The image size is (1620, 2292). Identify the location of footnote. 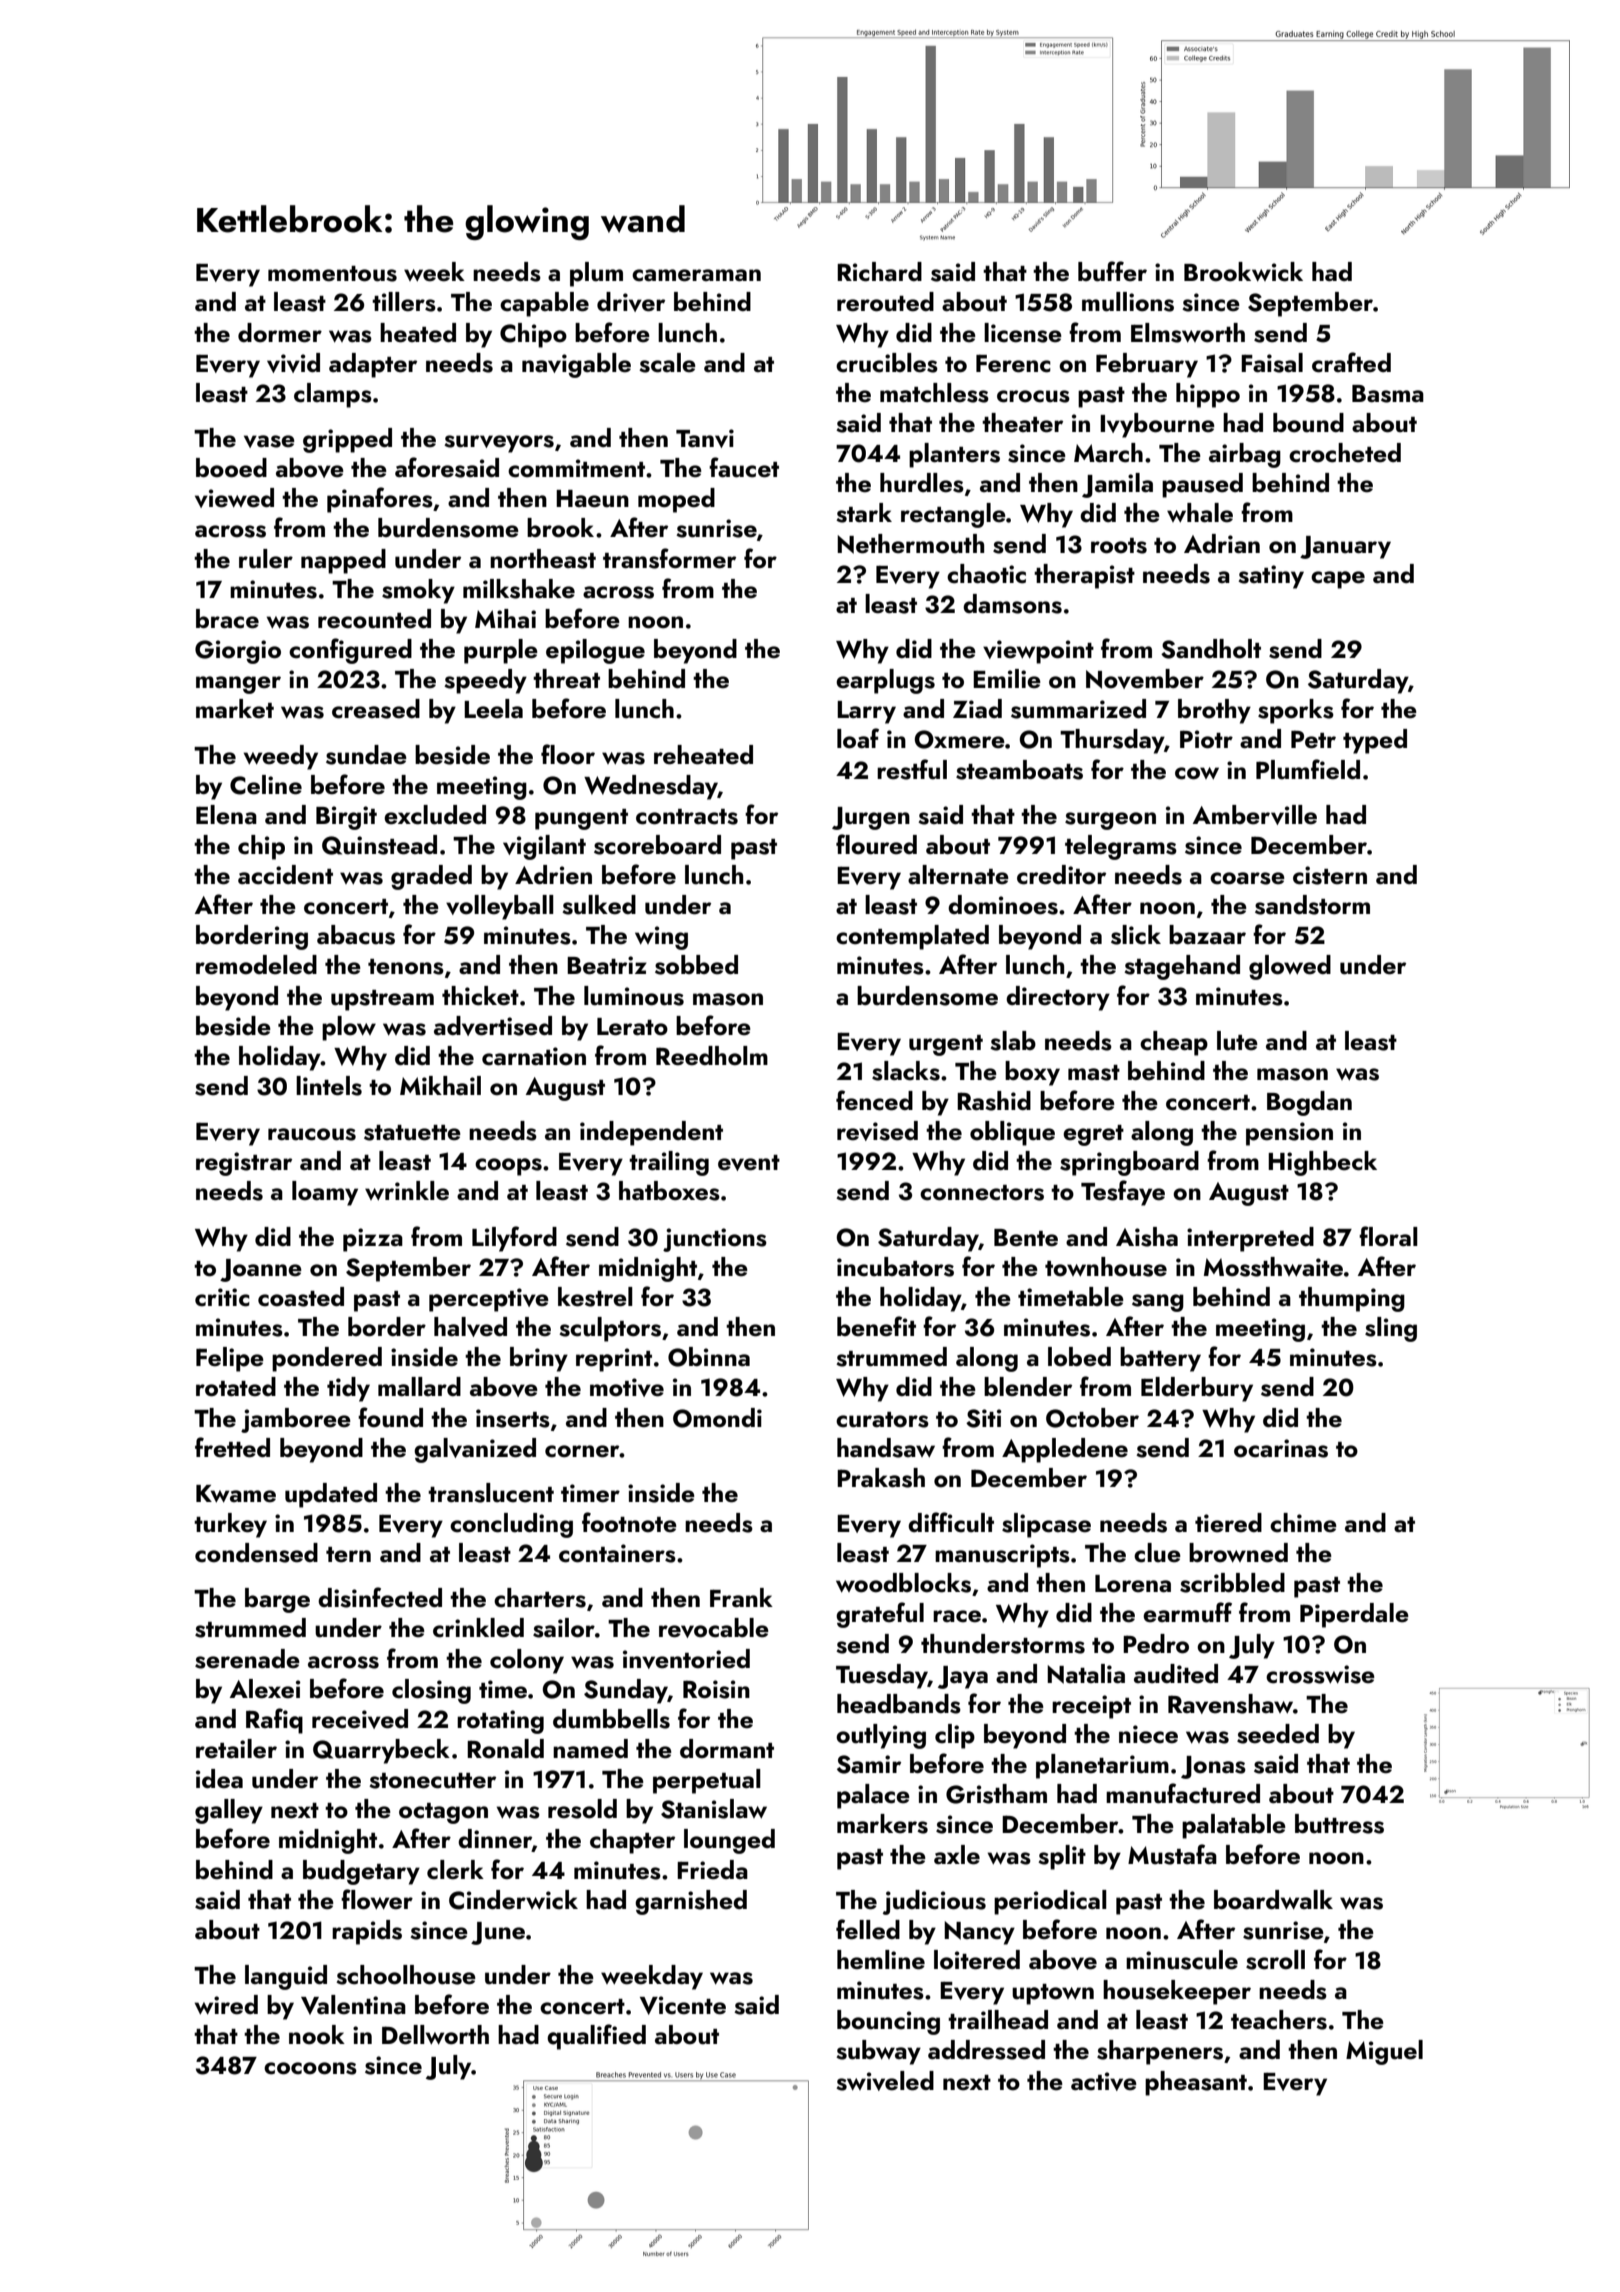
(629, 1522).
